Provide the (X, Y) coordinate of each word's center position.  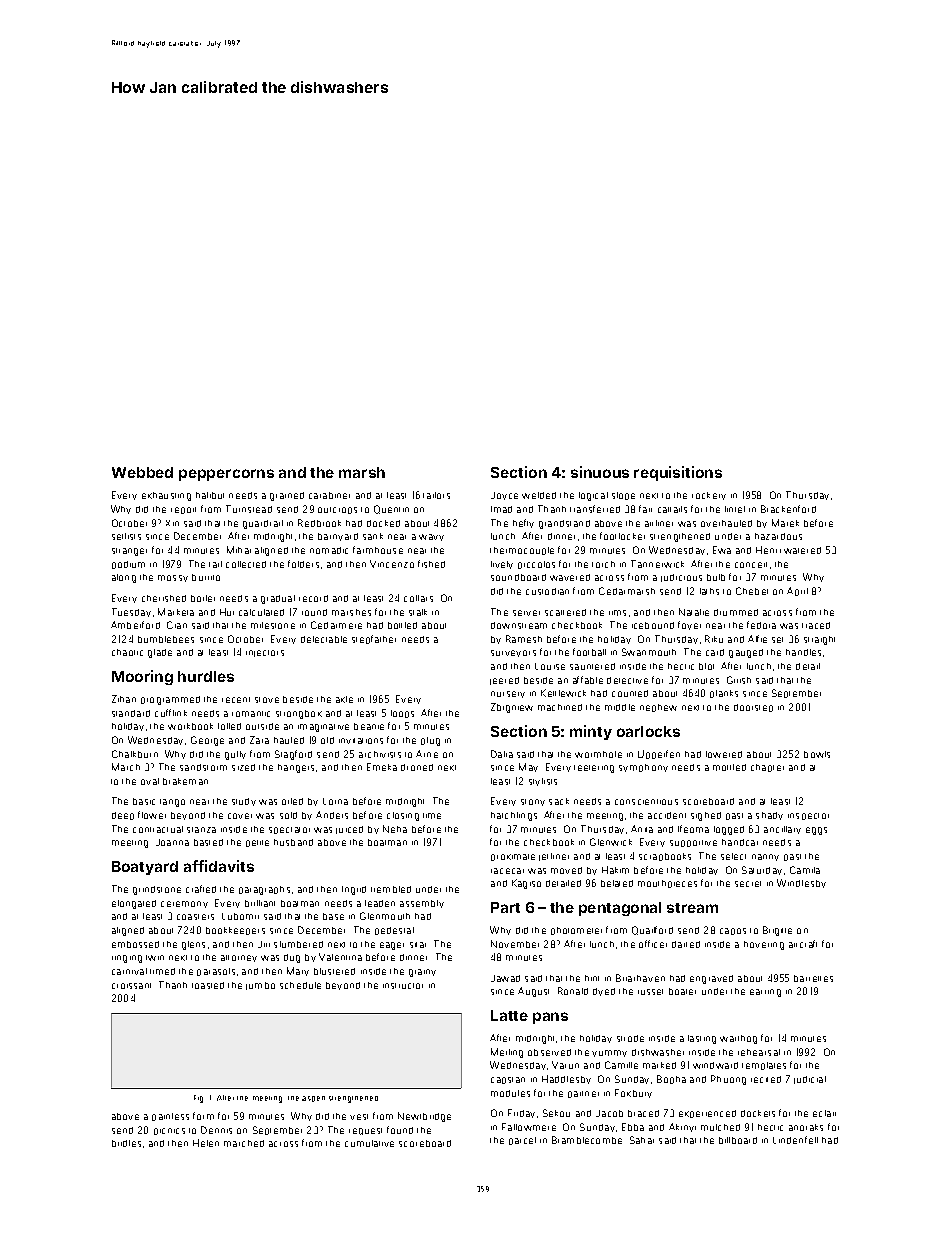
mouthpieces (667, 884)
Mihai (239, 550)
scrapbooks (665, 857)
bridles (126, 1143)
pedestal (394, 931)
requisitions (678, 473)
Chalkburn (135, 754)
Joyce (504, 496)
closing (403, 816)
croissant (131, 986)
